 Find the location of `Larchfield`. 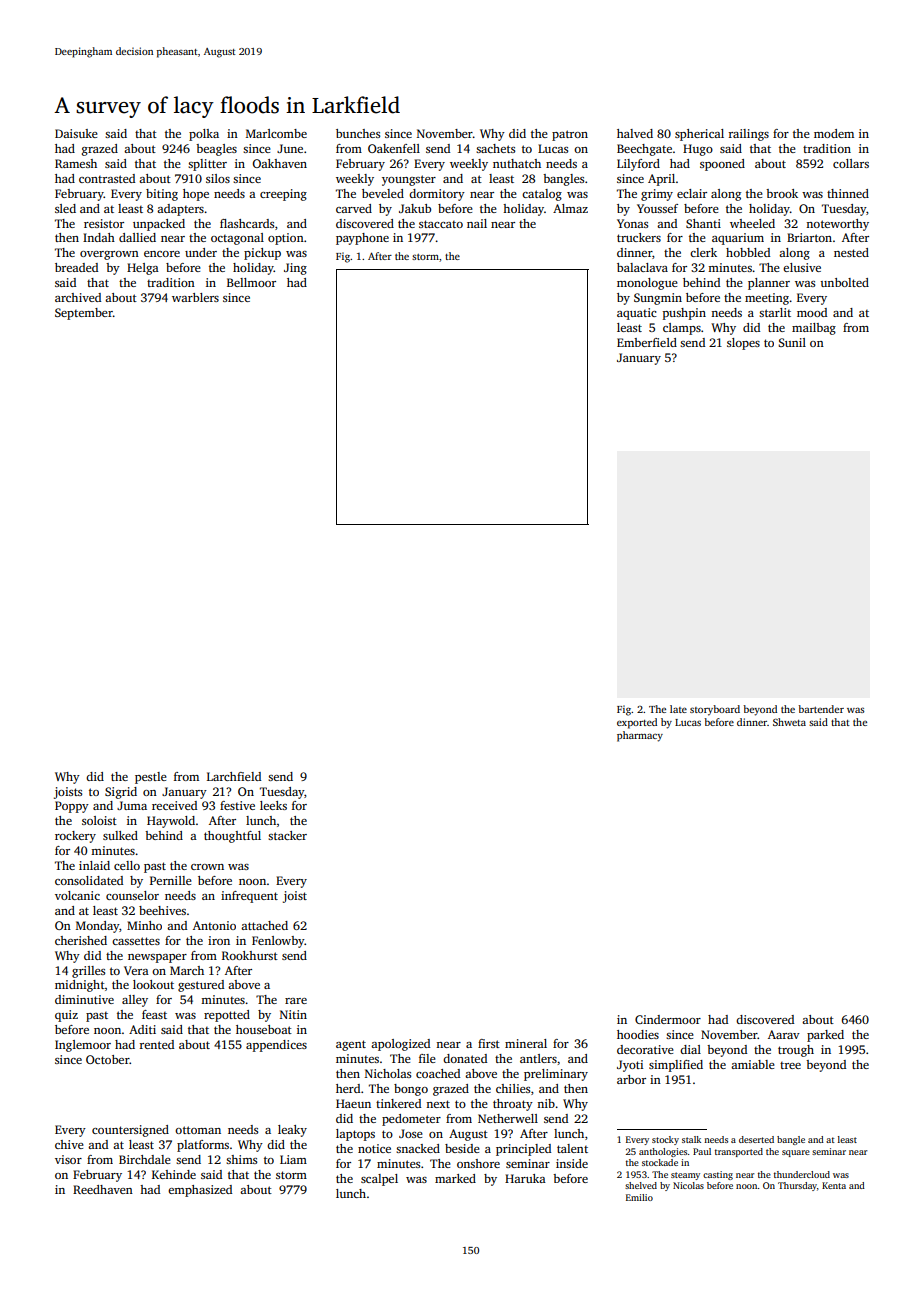

Larchfield is located at coordinates (234, 776).
